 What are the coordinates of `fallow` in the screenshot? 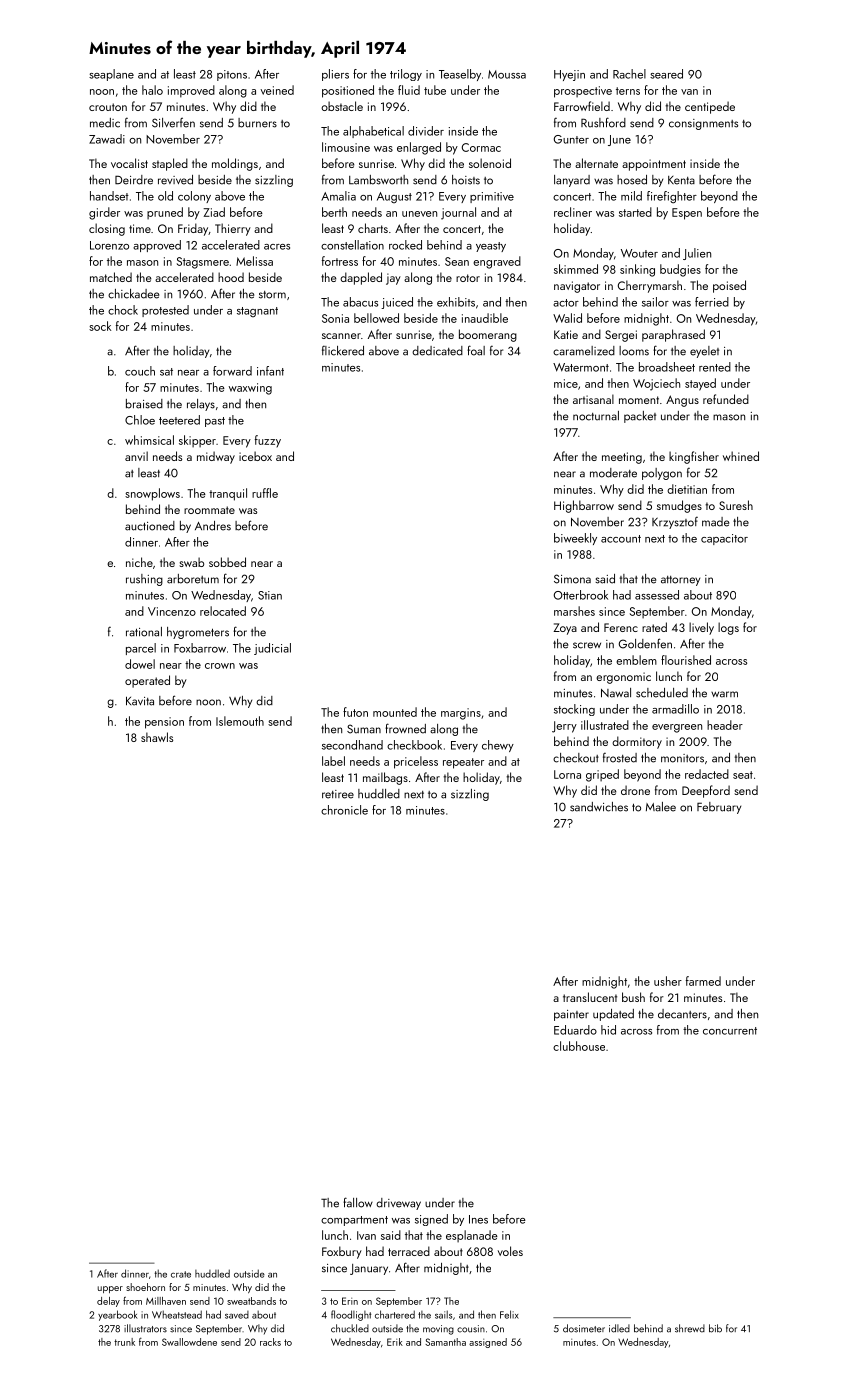 It's located at (358, 1202).
